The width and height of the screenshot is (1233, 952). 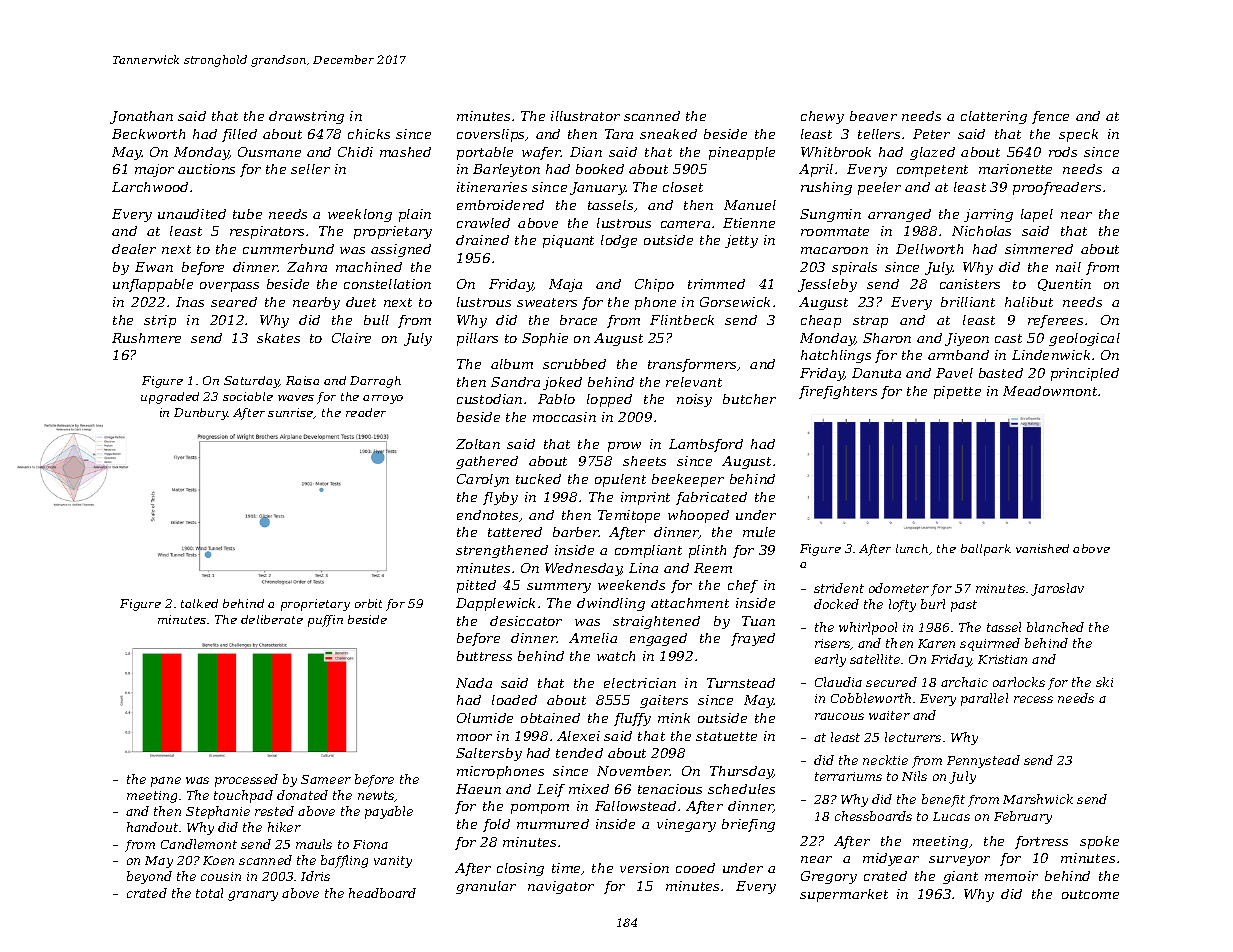 I want to click on talked, so click(x=199, y=603).
